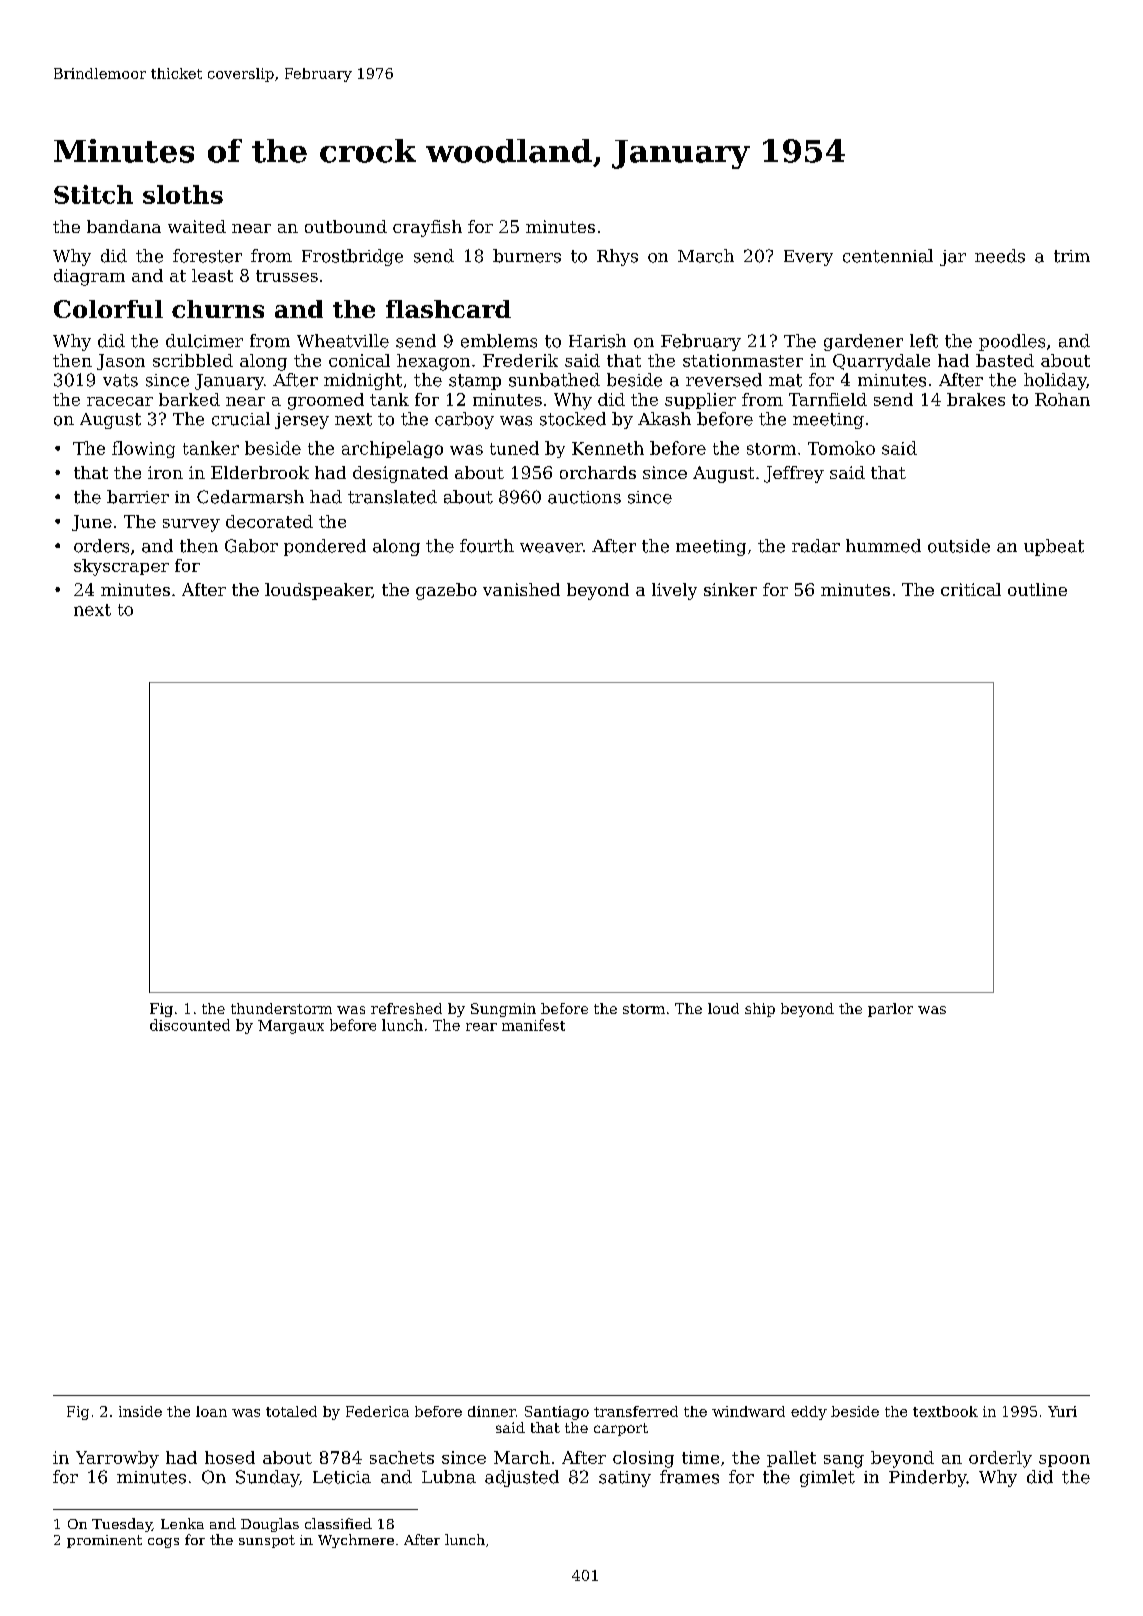 The height and width of the screenshot is (1616, 1143). What do you see at coordinates (971, 589) in the screenshot?
I see `critical` at bounding box center [971, 589].
